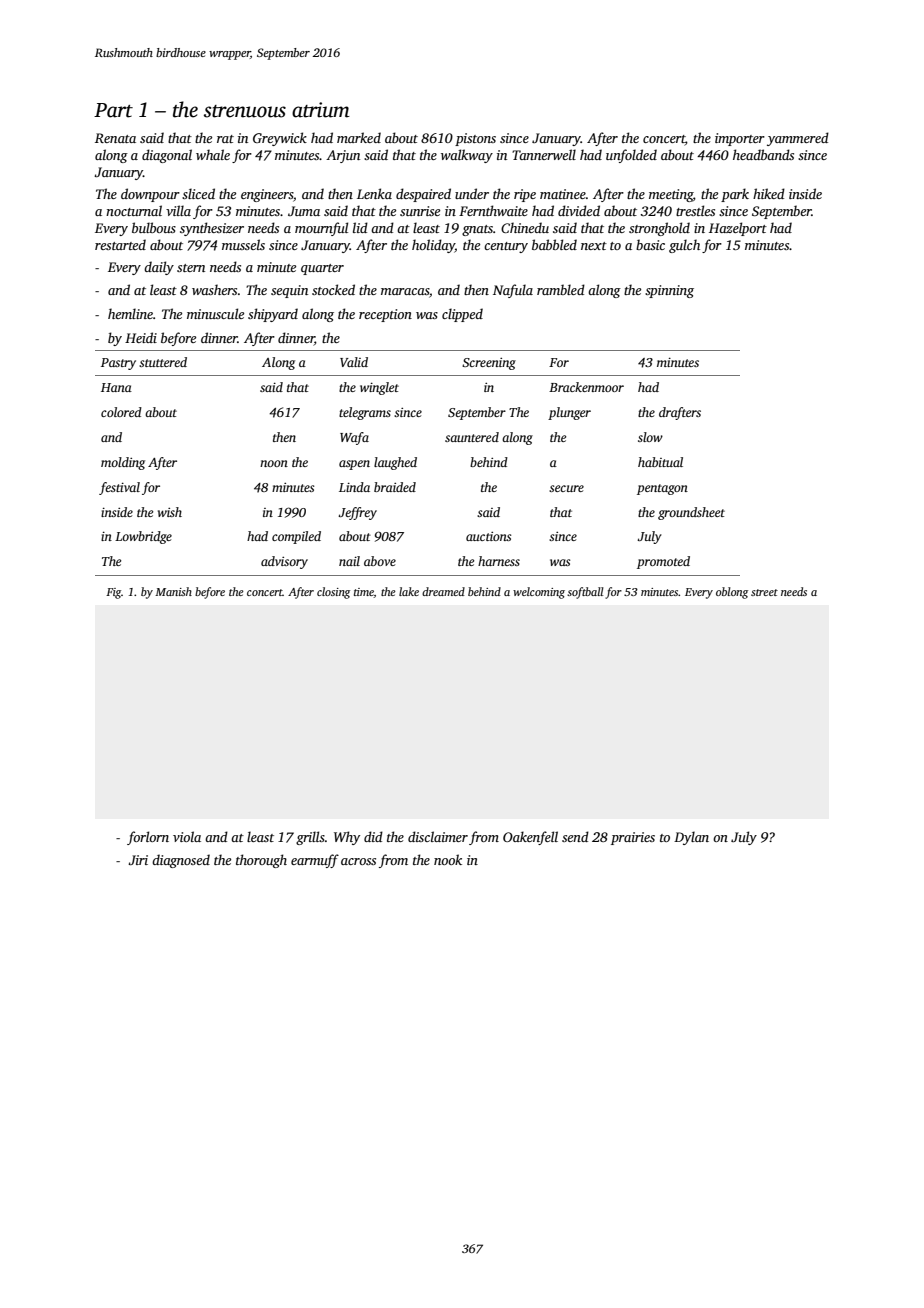 The height and width of the document is (1308, 924). I want to click on noon, so click(274, 463).
